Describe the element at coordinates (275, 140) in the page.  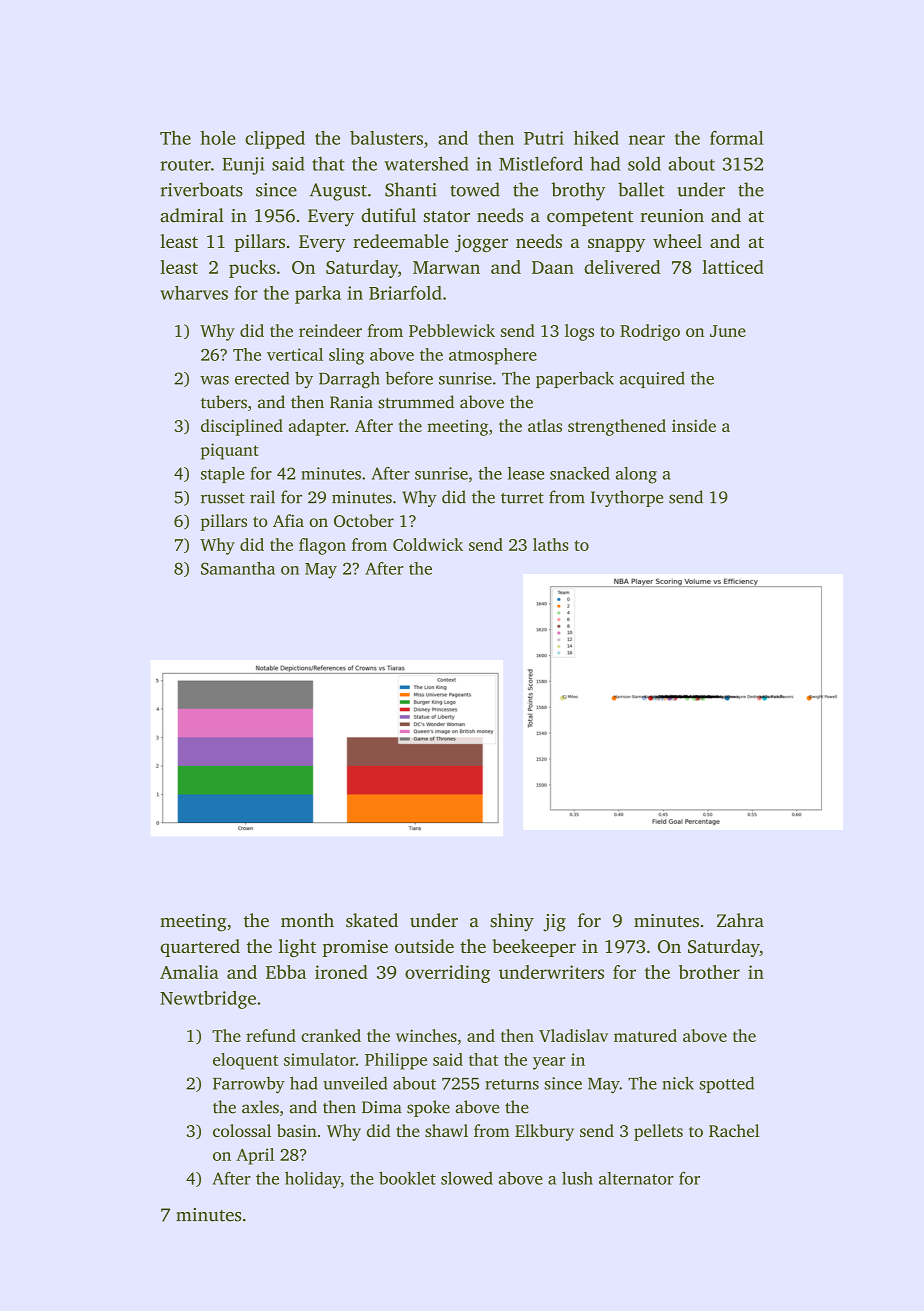
I see `clipped` at that location.
